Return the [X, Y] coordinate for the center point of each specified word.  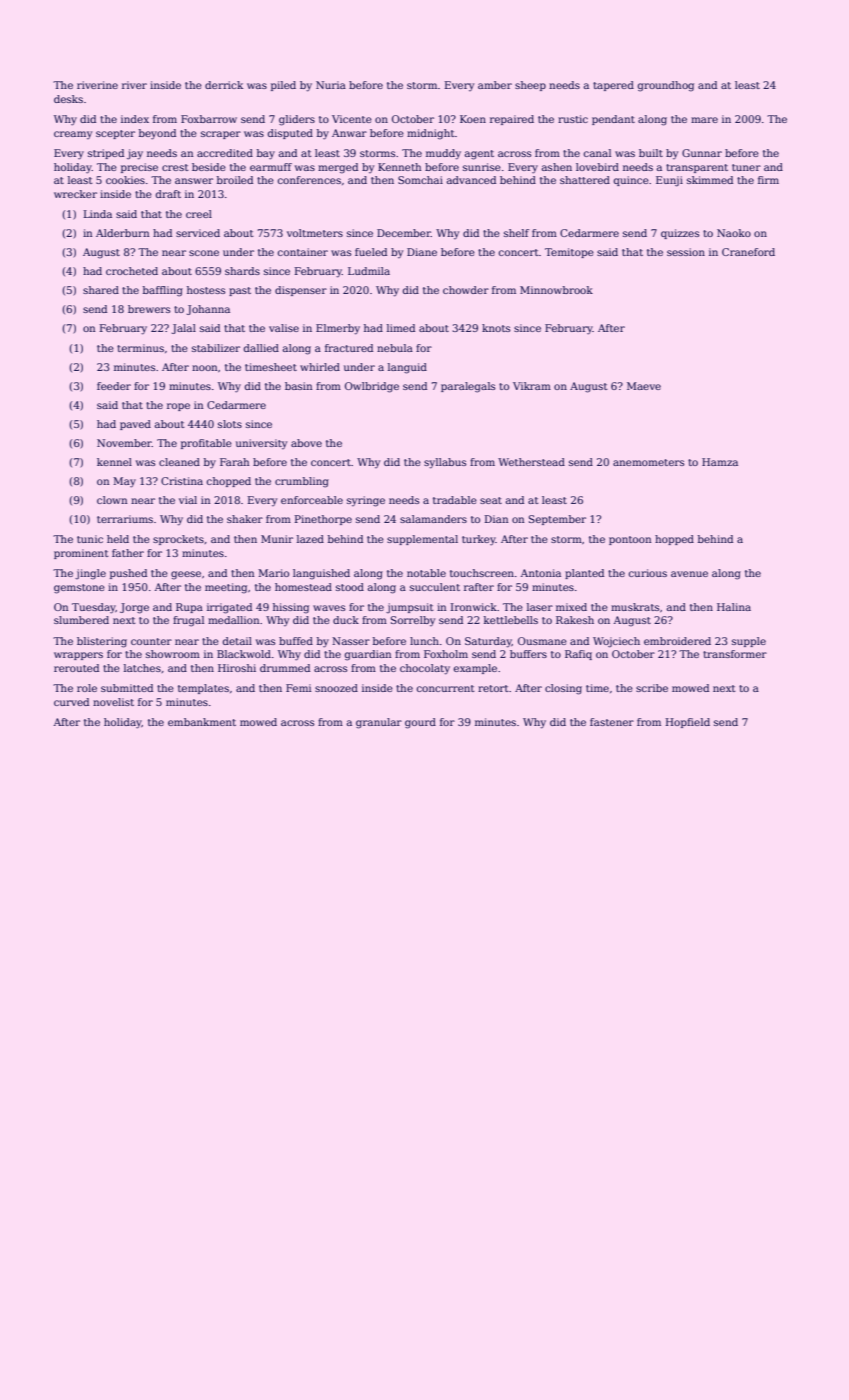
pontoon [630, 540]
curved [71, 702]
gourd [420, 723]
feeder [114, 386]
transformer [735, 654]
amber [495, 85]
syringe [366, 501]
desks [68, 99]
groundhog [666, 86]
